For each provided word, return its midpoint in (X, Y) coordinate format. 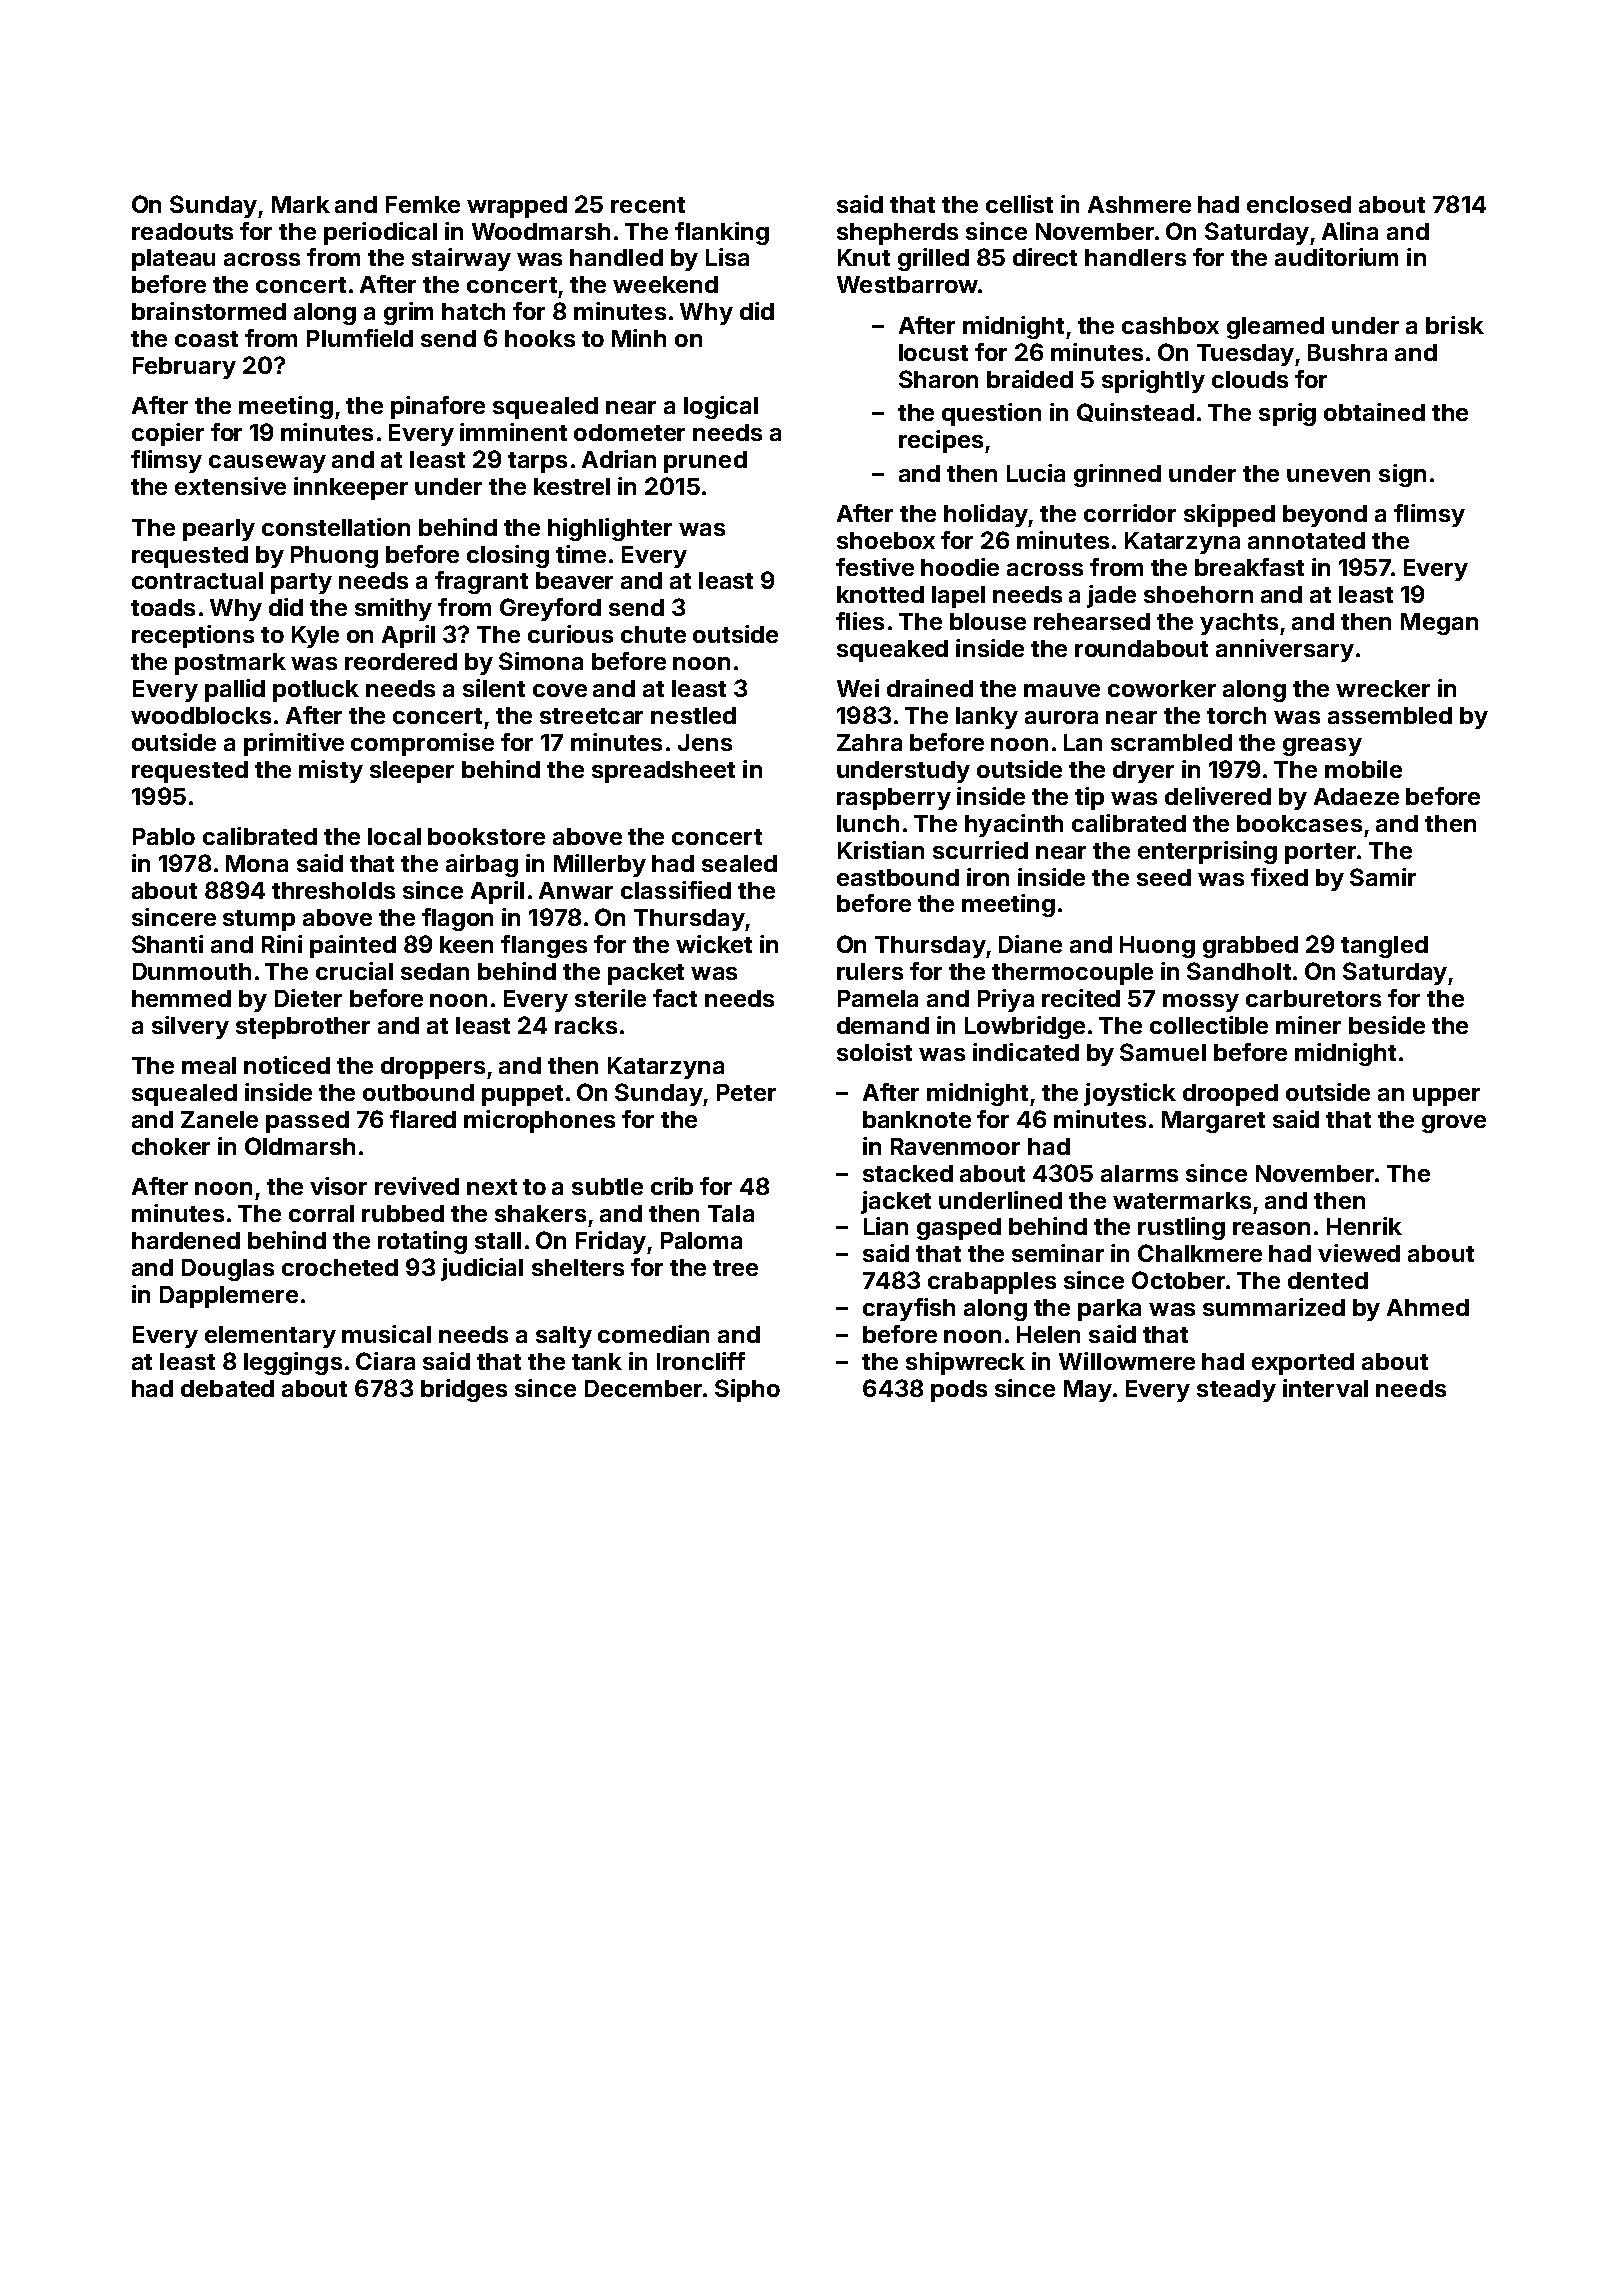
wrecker (1383, 688)
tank (597, 1361)
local (394, 836)
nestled (693, 715)
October (1178, 1280)
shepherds (897, 234)
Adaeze (1356, 796)
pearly (219, 530)
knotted (880, 594)
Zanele (219, 1119)
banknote (917, 1119)
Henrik (1364, 1226)
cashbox (1170, 325)
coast (206, 339)
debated (227, 1388)
